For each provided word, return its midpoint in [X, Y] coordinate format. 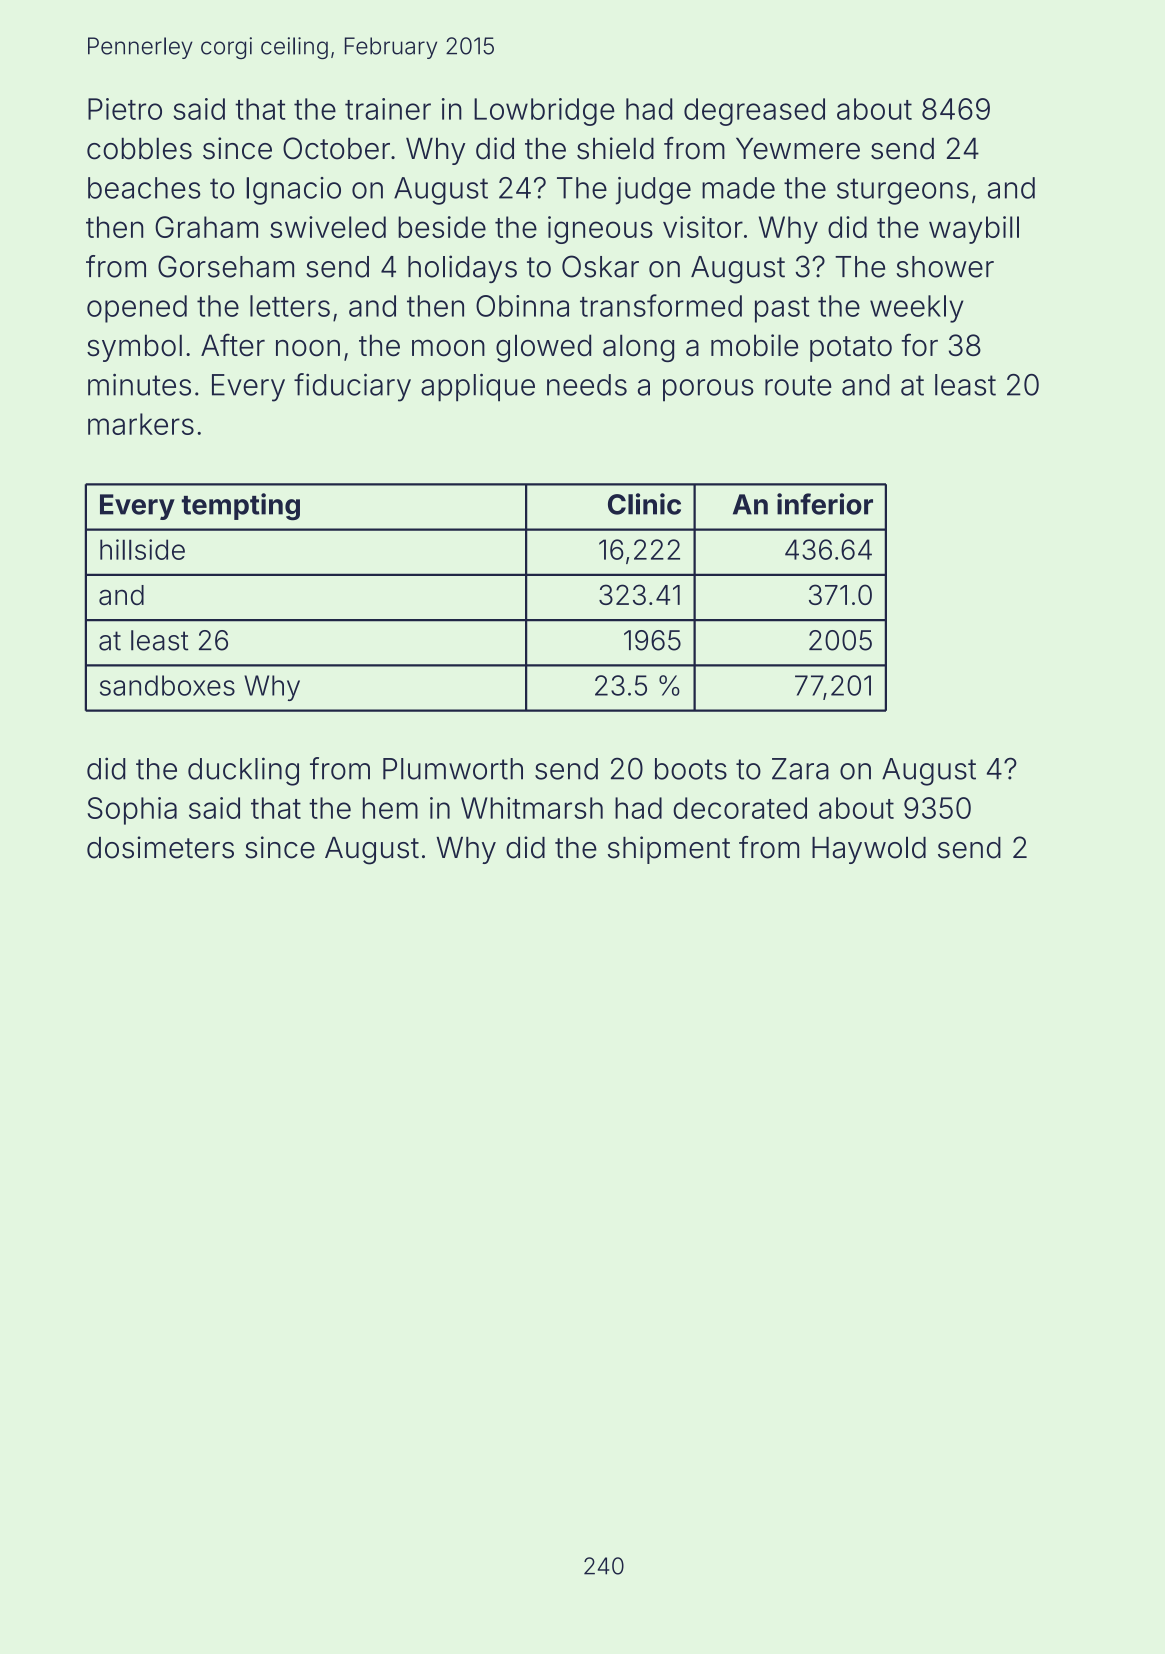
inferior [825, 504]
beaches [144, 188]
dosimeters [160, 847]
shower [945, 267]
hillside [142, 549]
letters [290, 306]
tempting [241, 506]
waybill [974, 230]
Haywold [869, 850]
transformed [661, 305]
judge [653, 191]
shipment [669, 850]
